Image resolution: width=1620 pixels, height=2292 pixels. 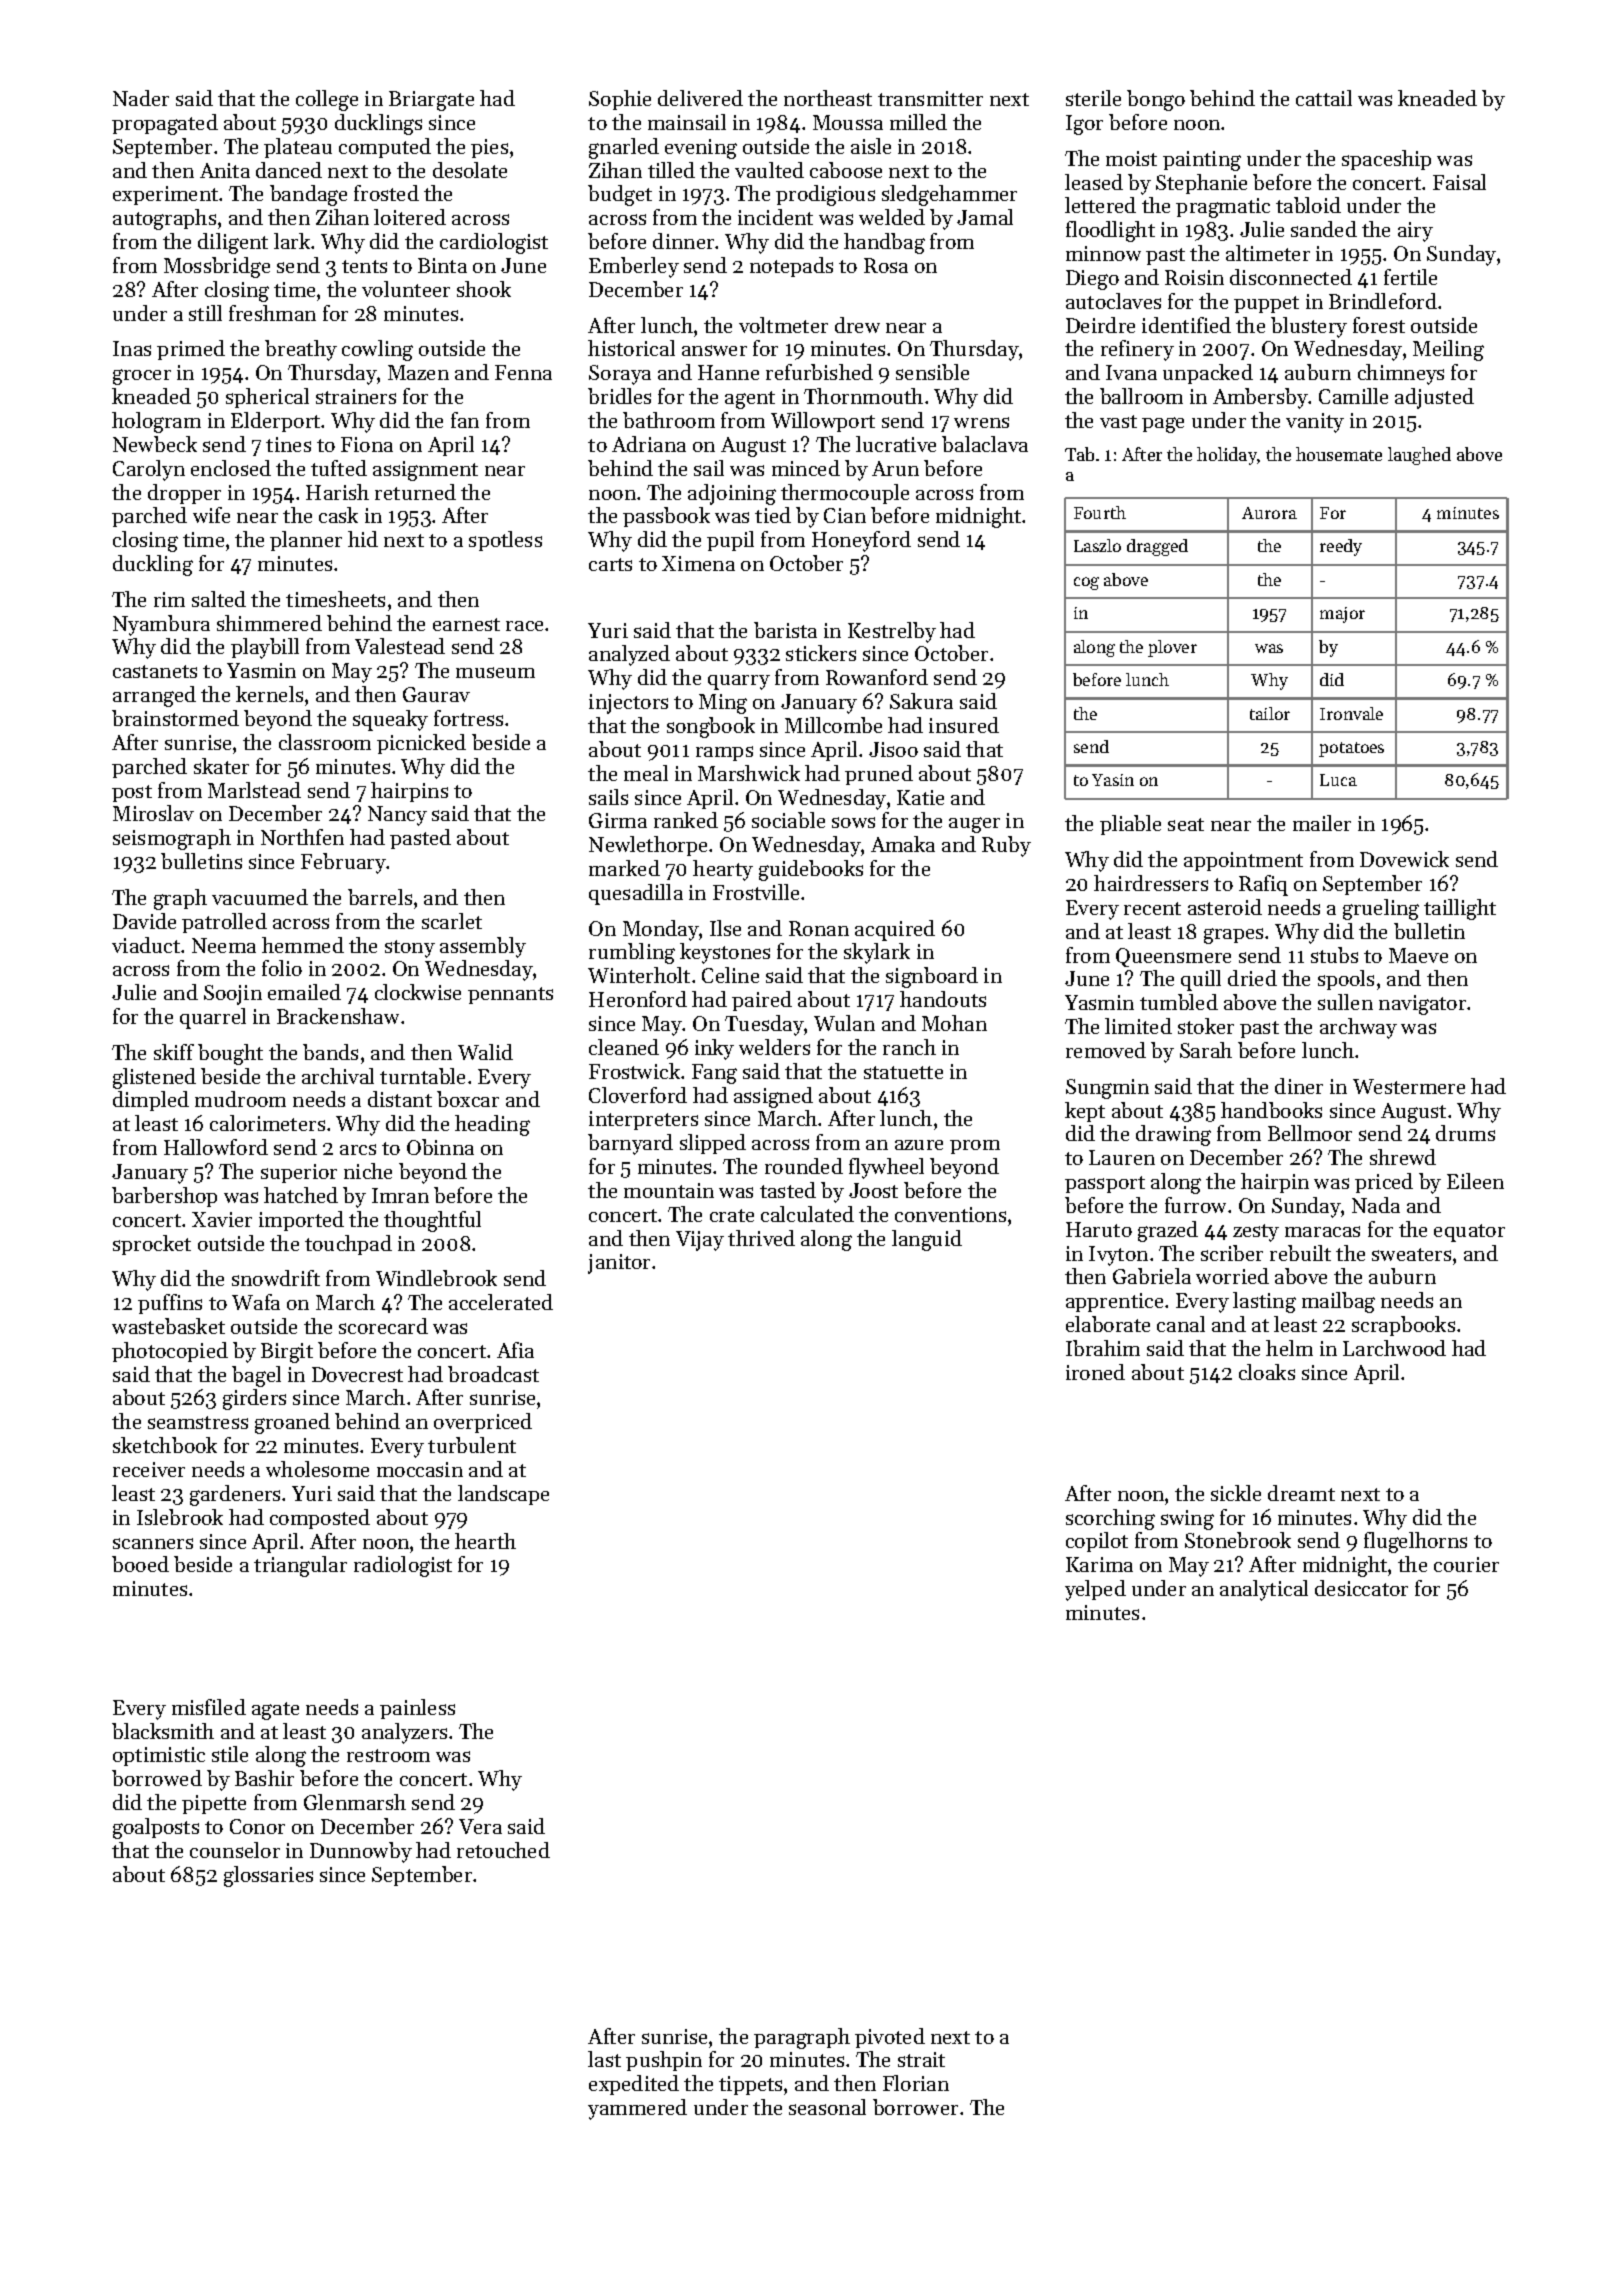 What do you see at coordinates (844, 1023) in the screenshot?
I see `Wulan` at bounding box center [844, 1023].
